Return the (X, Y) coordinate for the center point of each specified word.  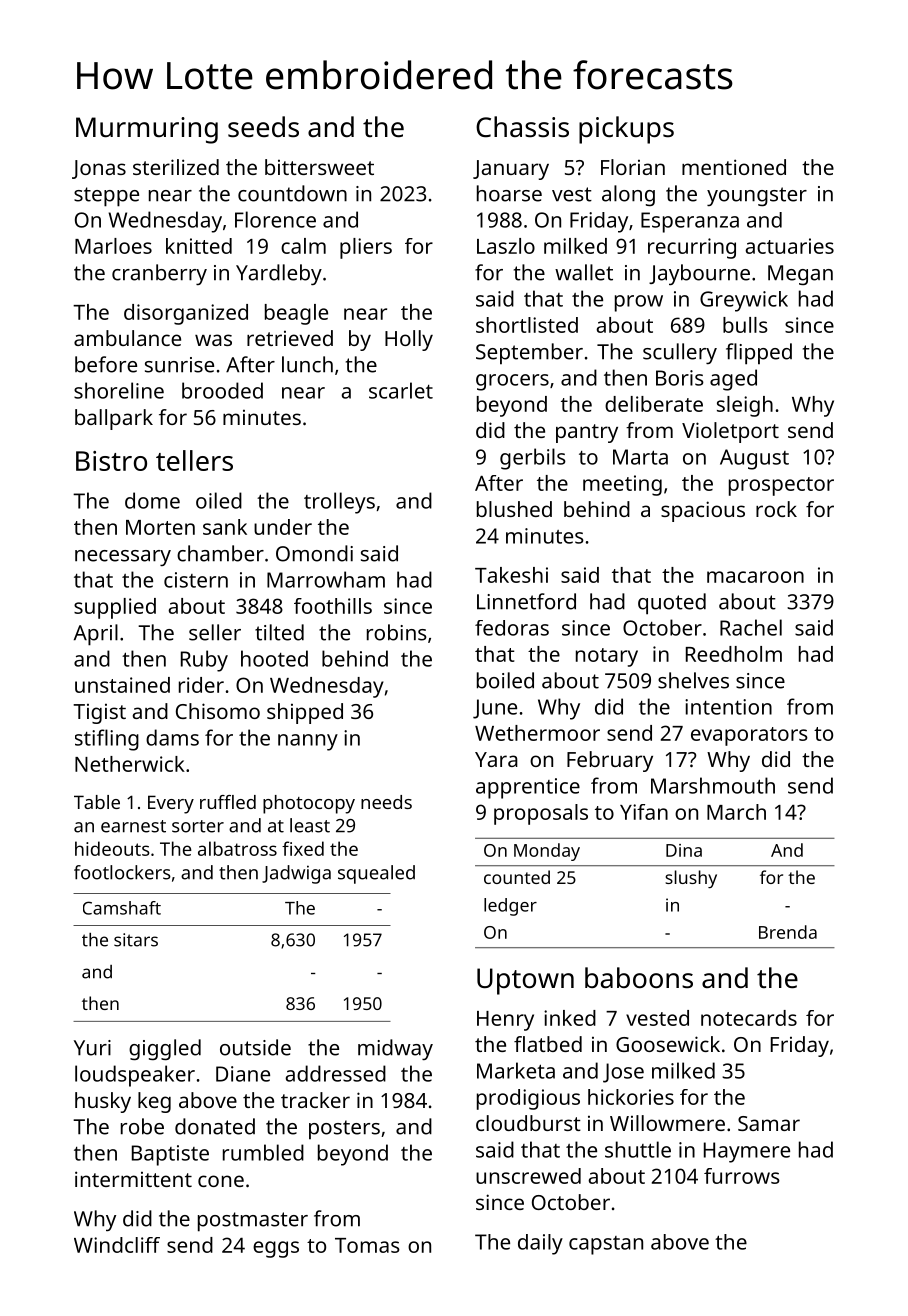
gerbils (533, 459)
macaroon (755, 577)
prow (639, 303)
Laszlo (506, 246)
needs (386, 802)
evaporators (749, 736)
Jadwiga (296, 874)
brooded (222, 390)
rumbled (263, 1152)
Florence (275, 219)
